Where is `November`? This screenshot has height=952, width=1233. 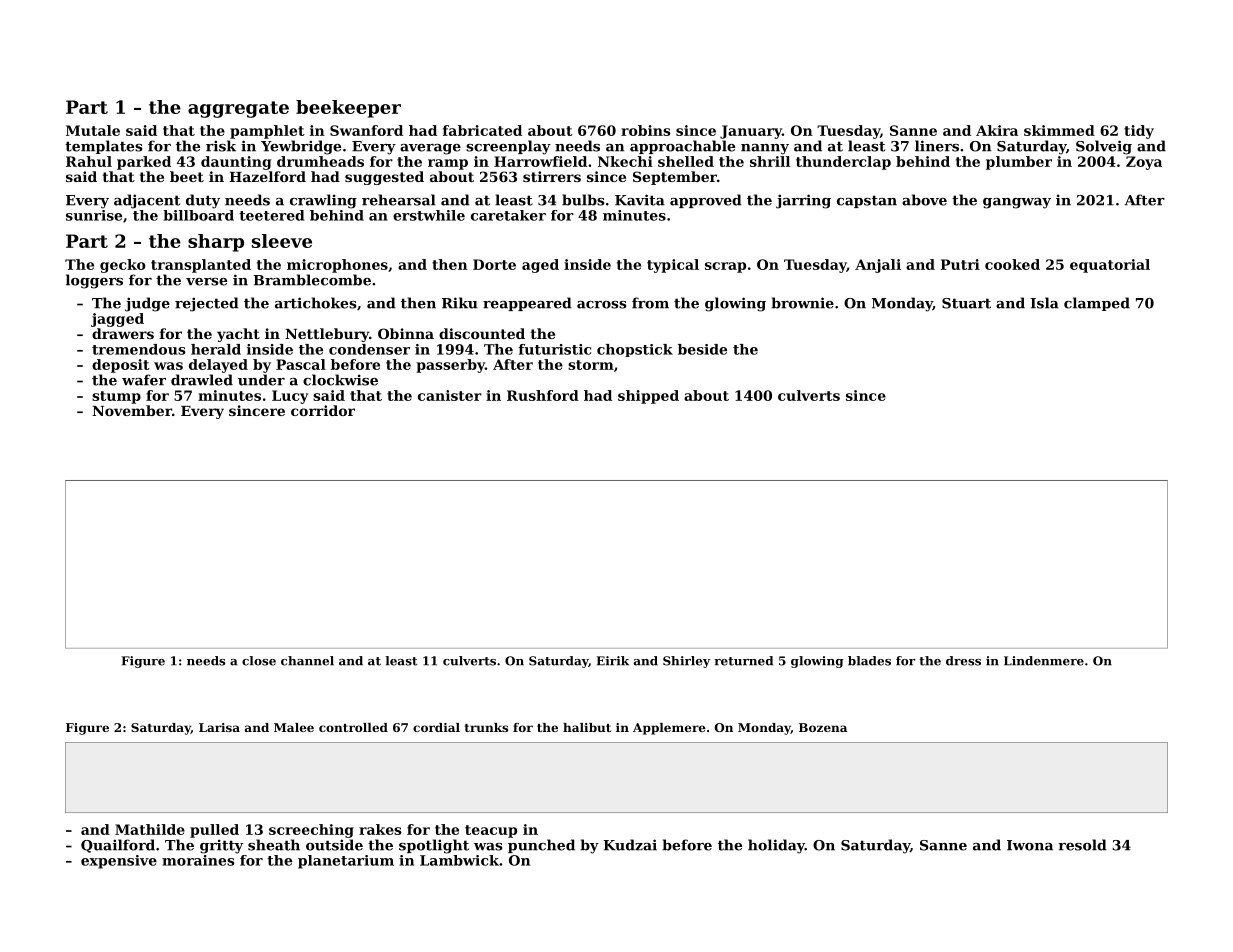 November is located at coordinates (132, 410).
